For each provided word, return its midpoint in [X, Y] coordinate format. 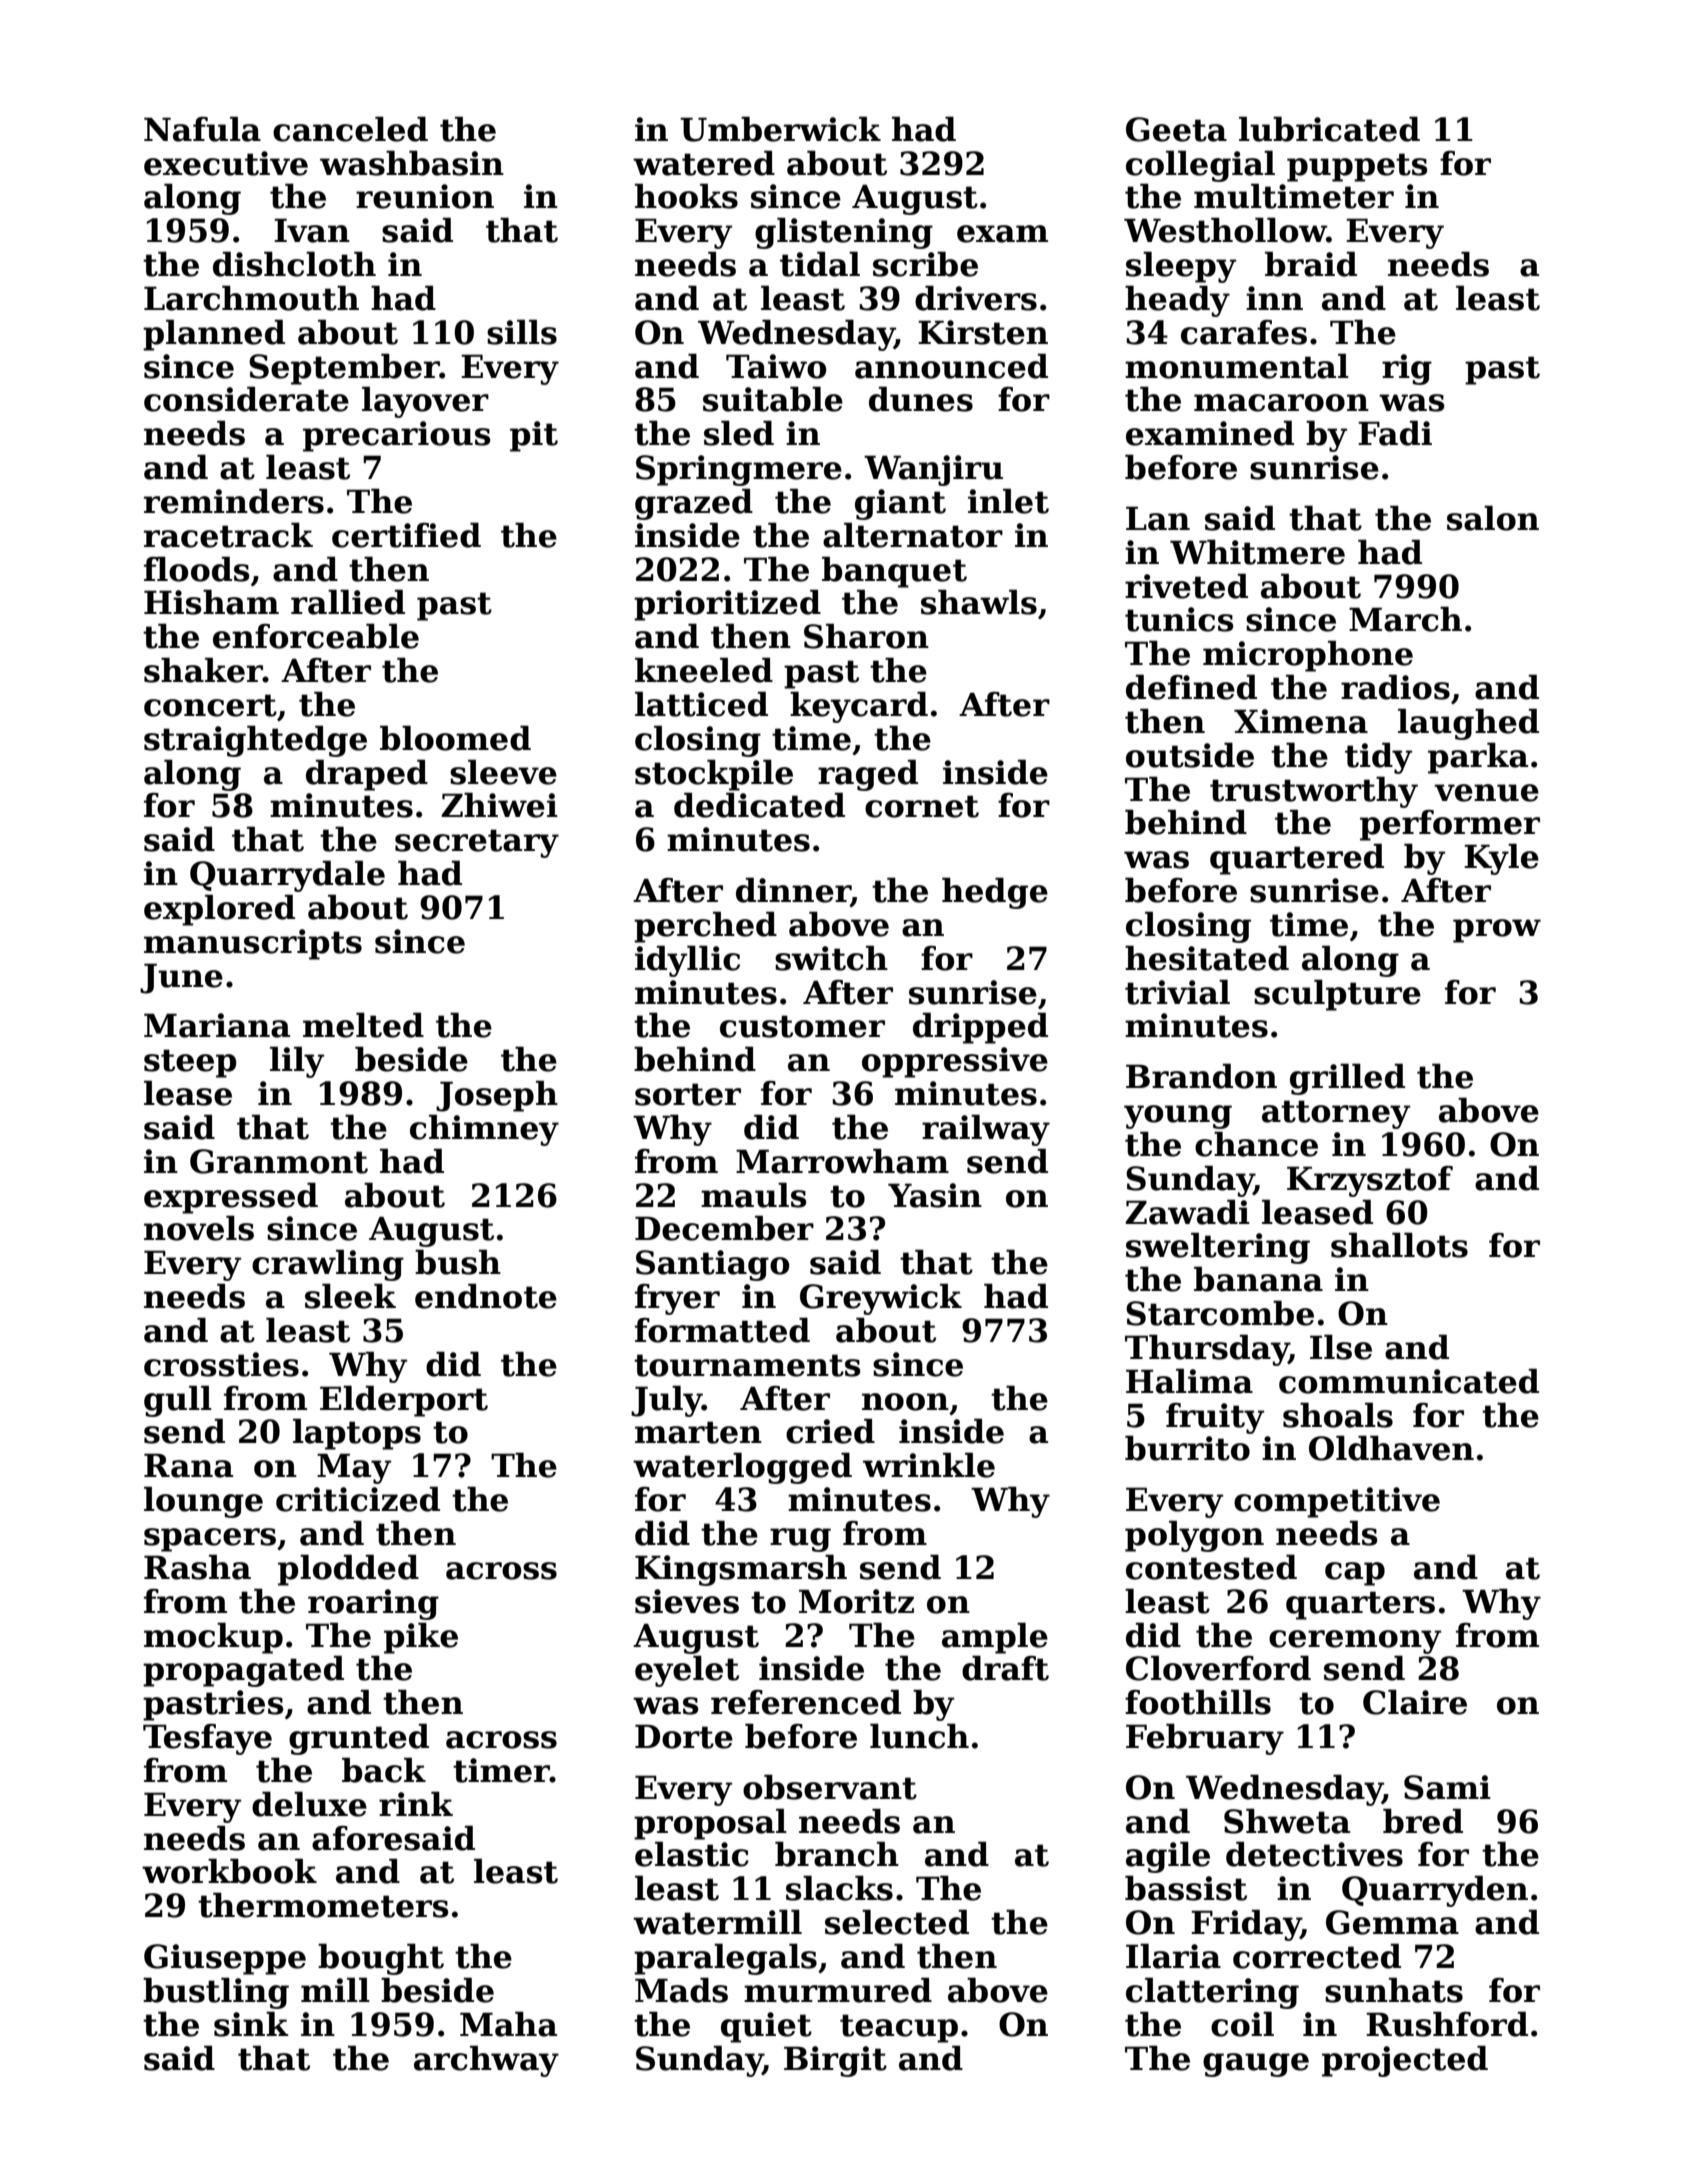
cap [1355, 1574]
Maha [508, 2024]
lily [297, 1062]
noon [905, 1402]
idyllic [687, 961]
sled [739, 433]
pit [534, 436]
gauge [1256, 2065]
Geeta [1176, 129]
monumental [1237, 366]
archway [486, 2061]
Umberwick [780, 129]
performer [1450, 825]
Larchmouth [251, 298]
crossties [221, 1364]
